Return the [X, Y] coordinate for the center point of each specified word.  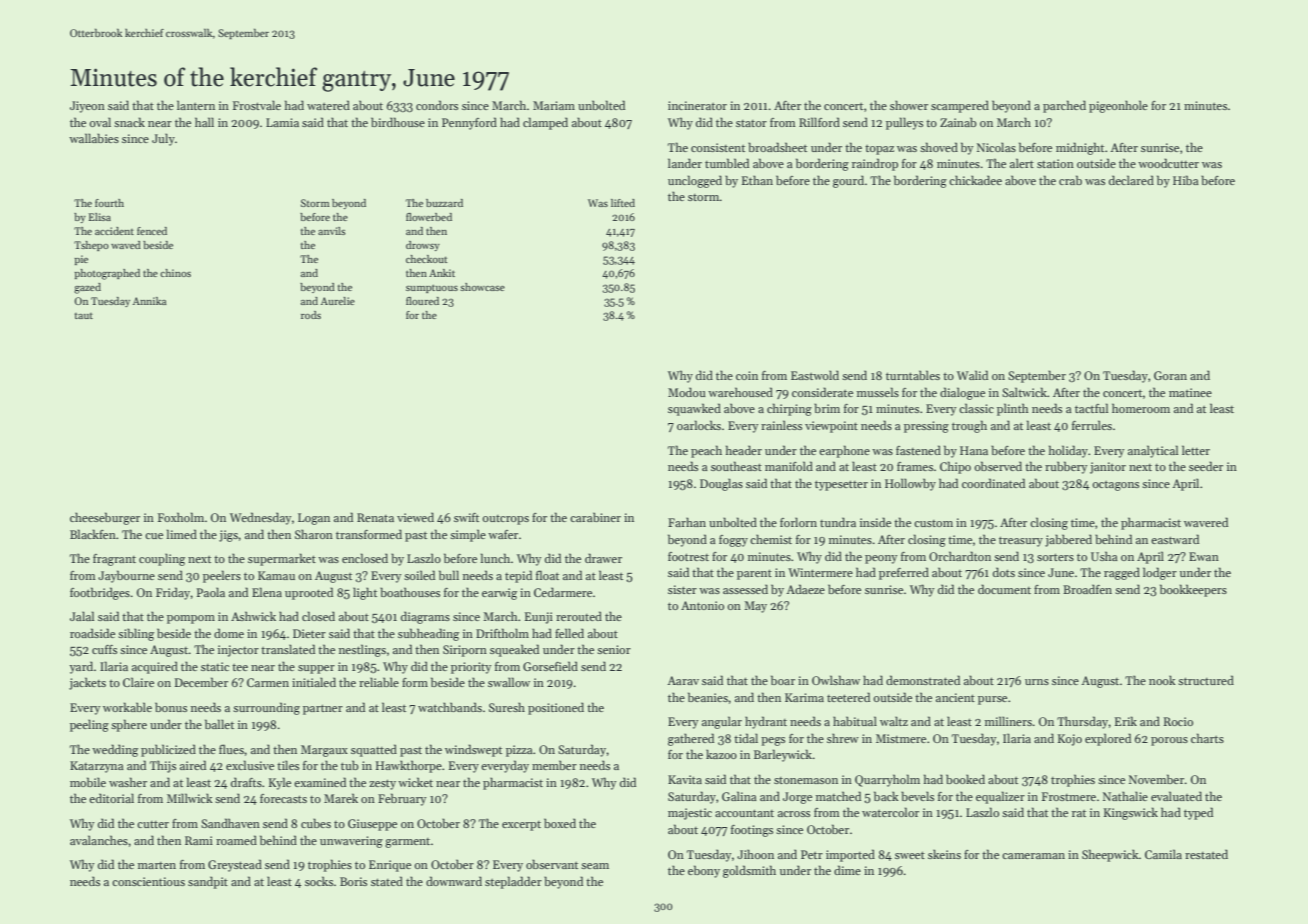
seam [595, 866]
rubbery [1066, 467]
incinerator [697, 105]
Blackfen [93, 534]
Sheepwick [1110, 855]
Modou [687, 392]
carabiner [595, 517]
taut [84, 316]
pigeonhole [1118, 106]
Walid [972, 375]
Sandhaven [230, 823]
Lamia [282, 122]
